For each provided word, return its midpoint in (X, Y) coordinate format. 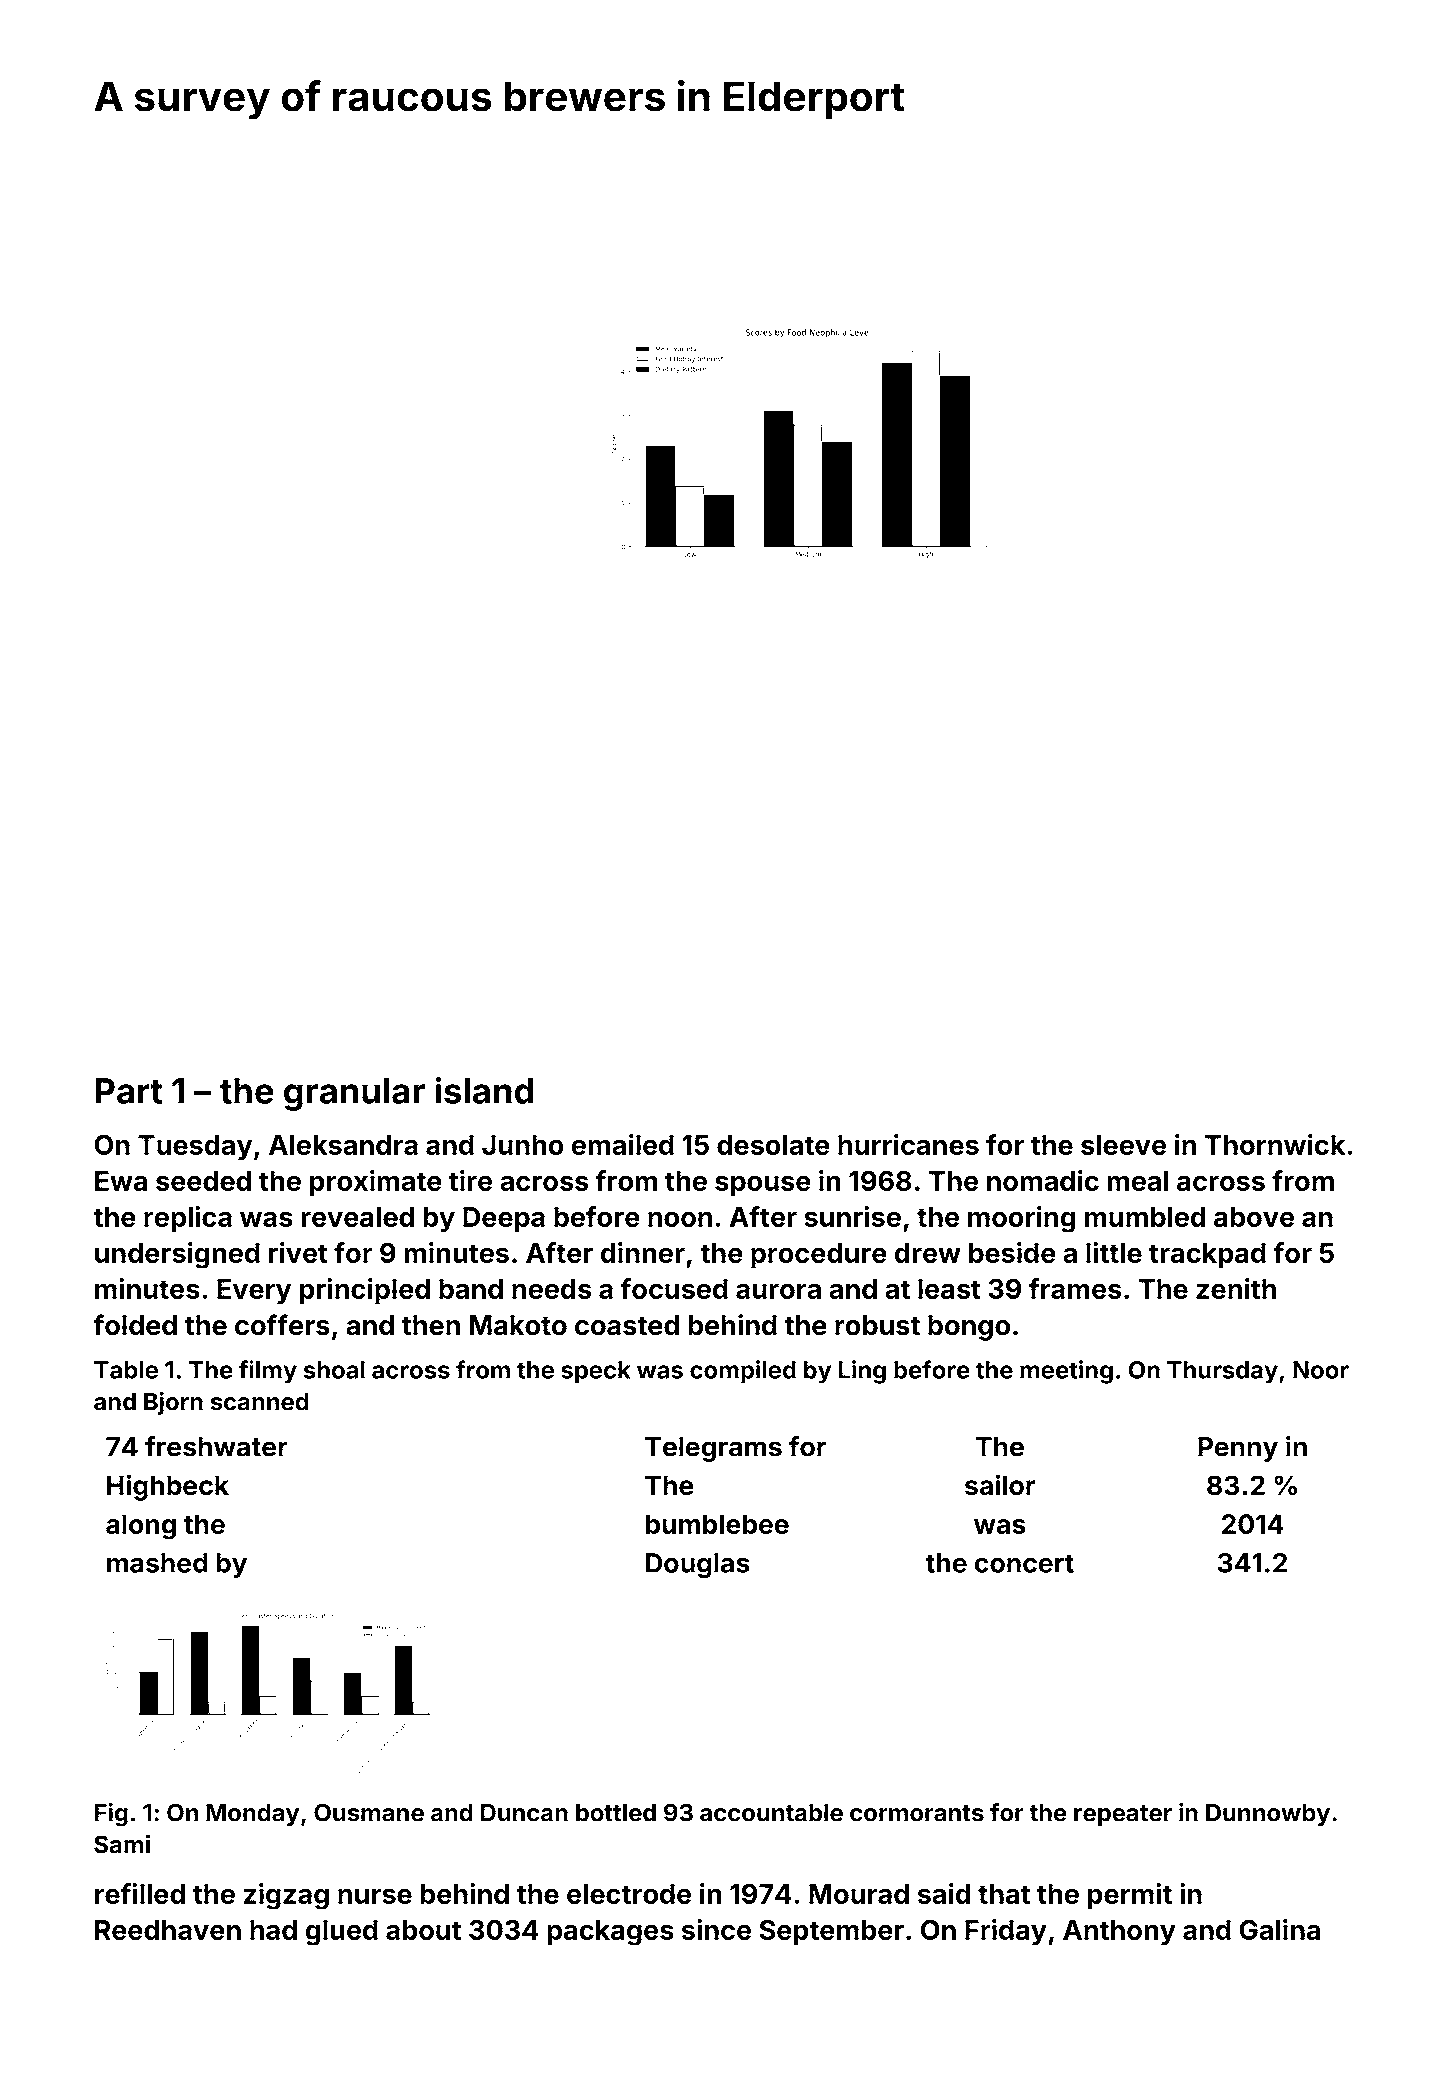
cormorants (917, 1813)
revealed (357, 1217)
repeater (1123, 1815)
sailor (1000, 1485)
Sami (122, 1844)
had (273, 1930)
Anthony (1119, 1933)
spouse (763, 1186)
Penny (1238, 1449)
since (716, 1929)
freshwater (216, 1446)
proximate (376, 1183)
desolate (773, 1145)
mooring (1022, 1219)
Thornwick (1275, 1144)
